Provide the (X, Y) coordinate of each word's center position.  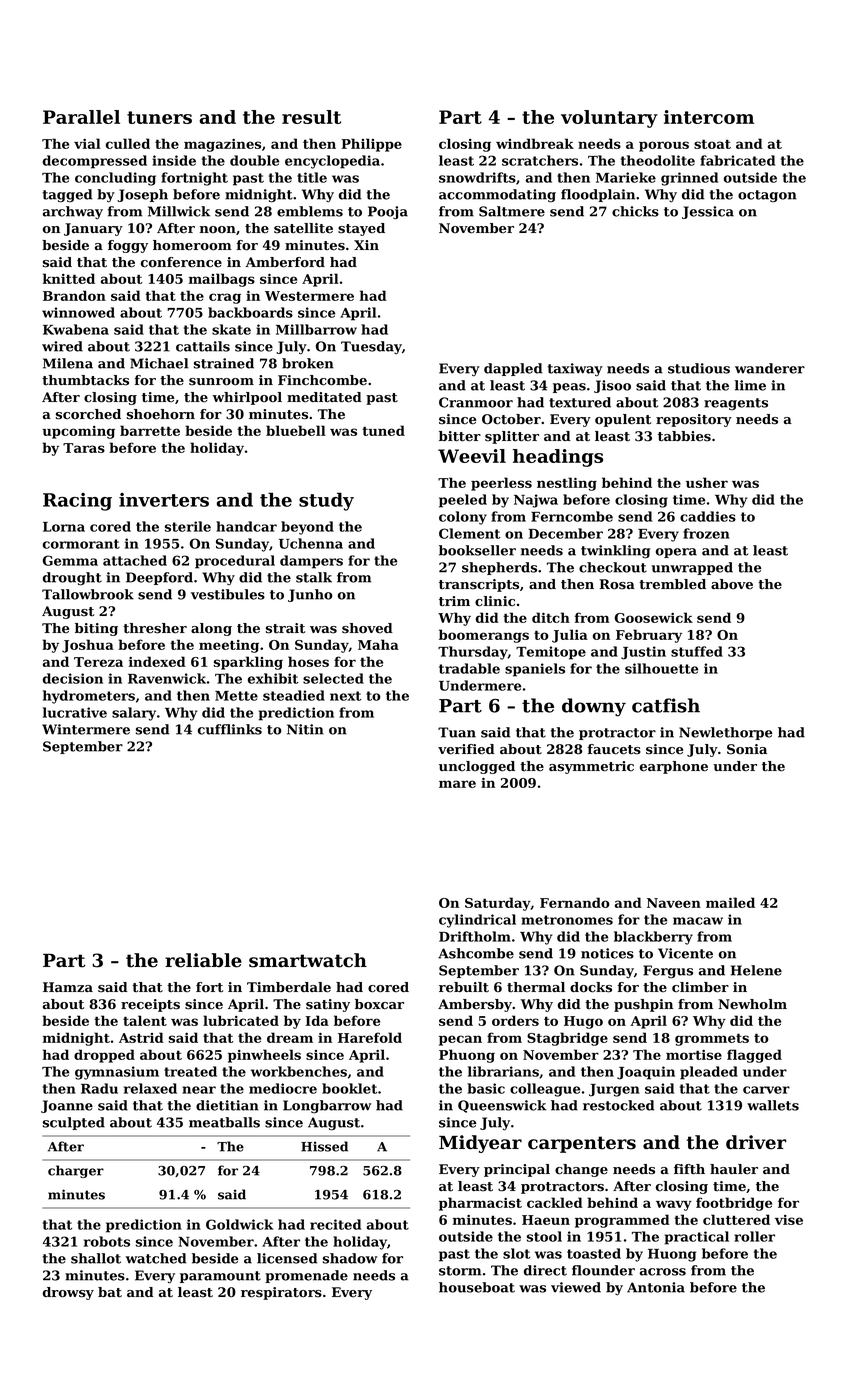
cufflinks (230, 729)
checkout (613, 567)
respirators (281, 1293)
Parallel (81, 117)
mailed (730, 902)
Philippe (371, 145)
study (326, 501)
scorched (88, 414)
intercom (709, 117)
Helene (756, 970)
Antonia (656, 1287)
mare (457, 784)
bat (110, 1292)
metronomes (567, 920)
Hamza (68, 987)
